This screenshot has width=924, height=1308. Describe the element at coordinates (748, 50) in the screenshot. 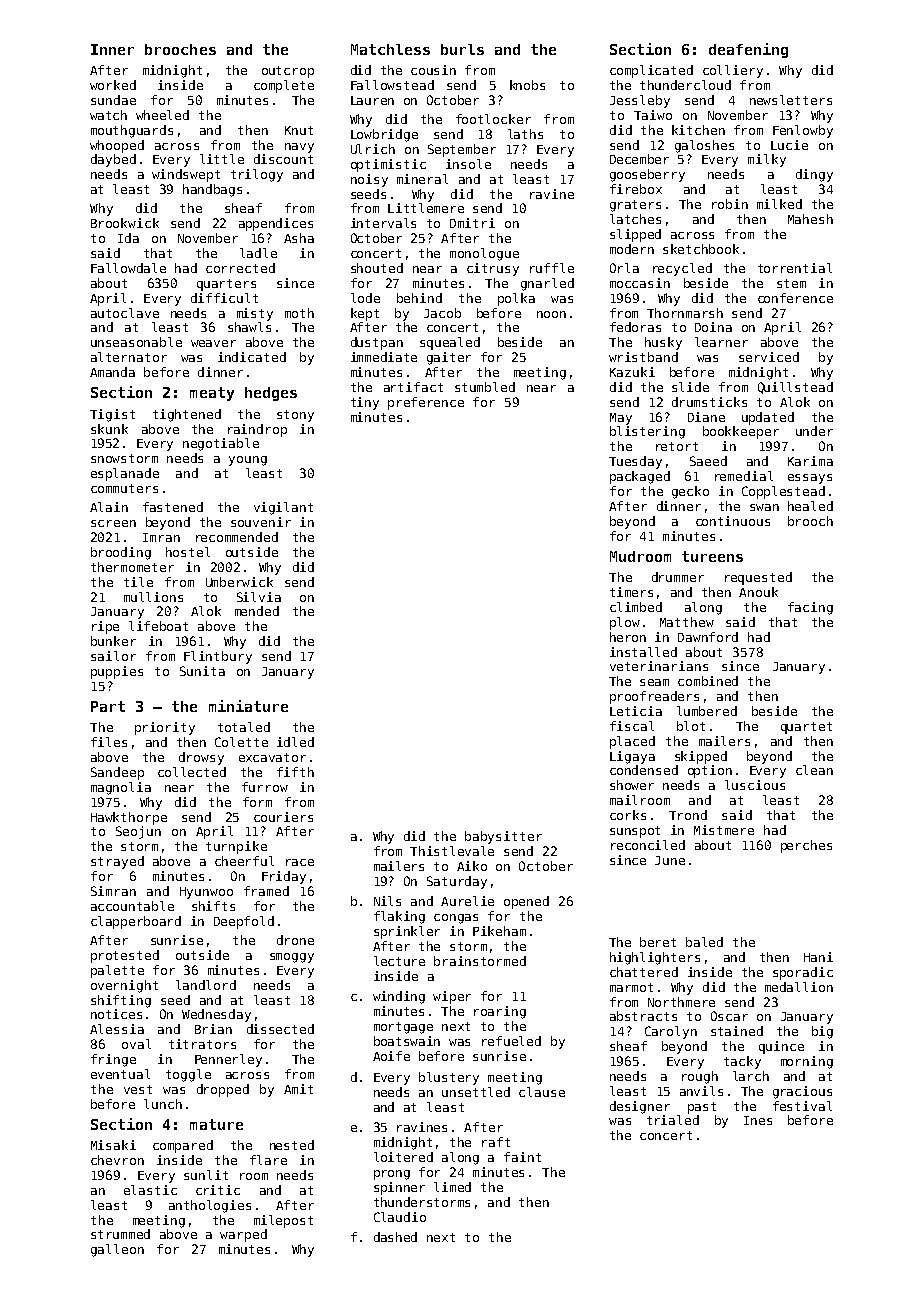

I see `deafening` at that location.
